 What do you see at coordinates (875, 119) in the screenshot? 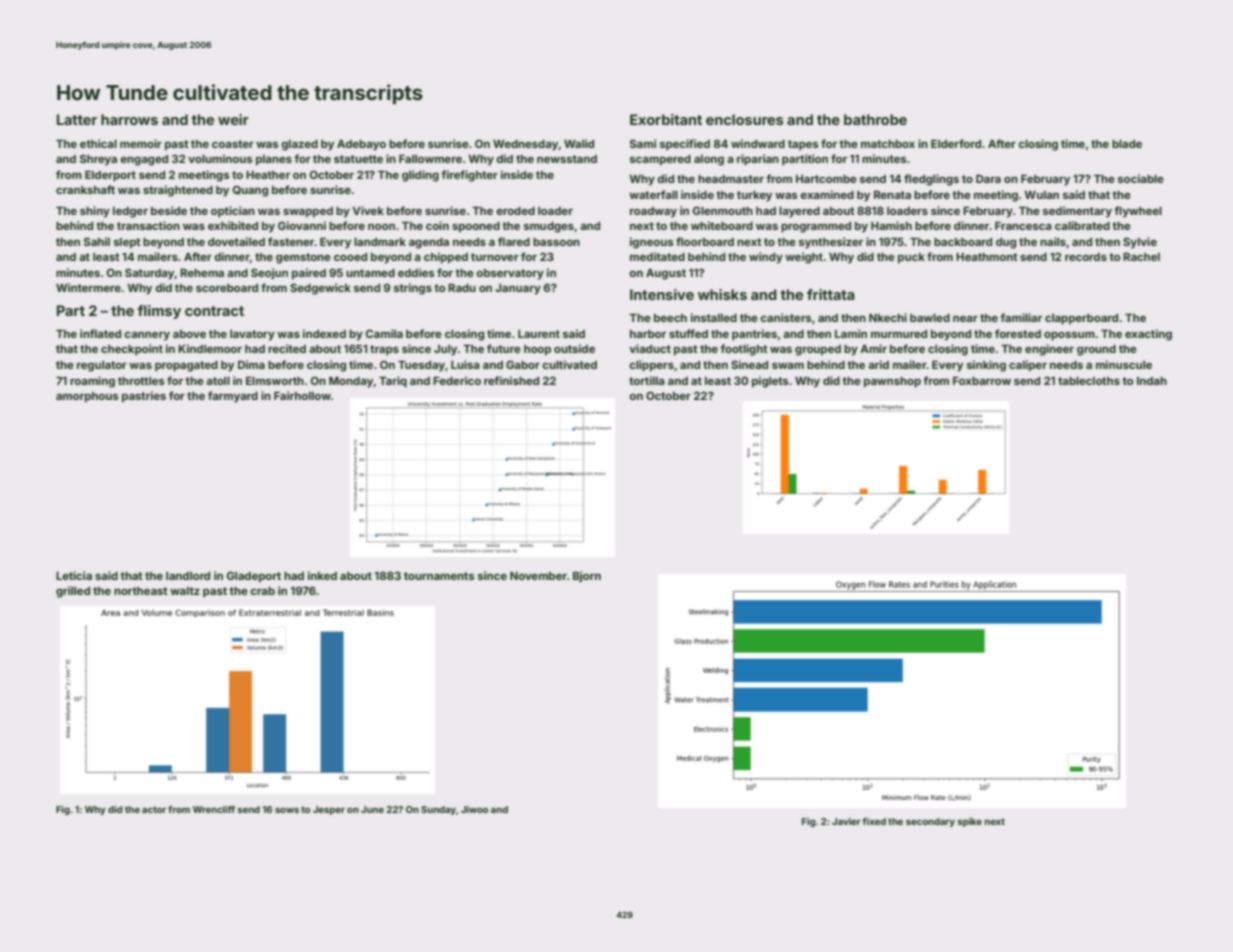
I see `bathrobe` at bounding box center [875, 119].
